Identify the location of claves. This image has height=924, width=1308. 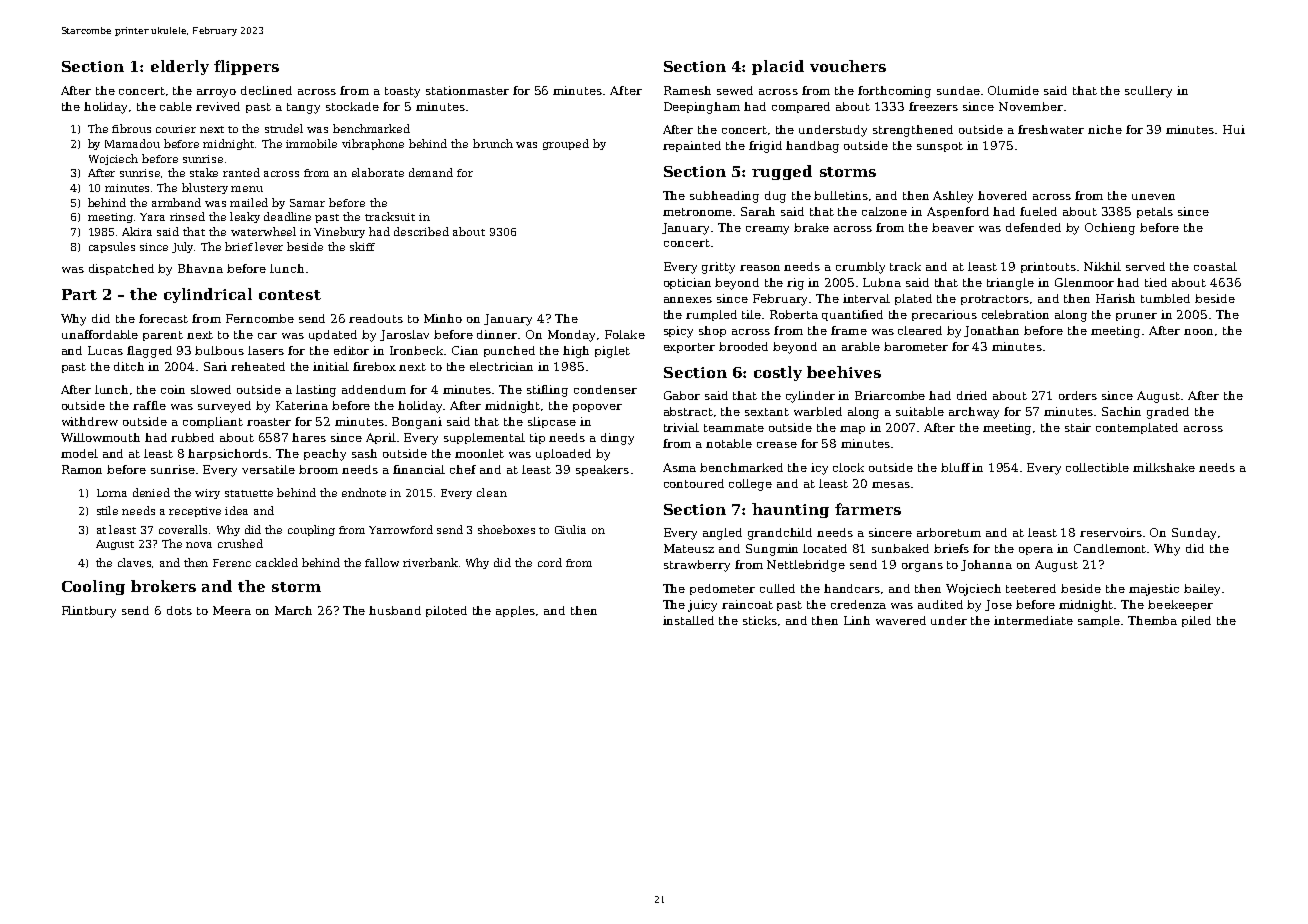
(134, 562).
